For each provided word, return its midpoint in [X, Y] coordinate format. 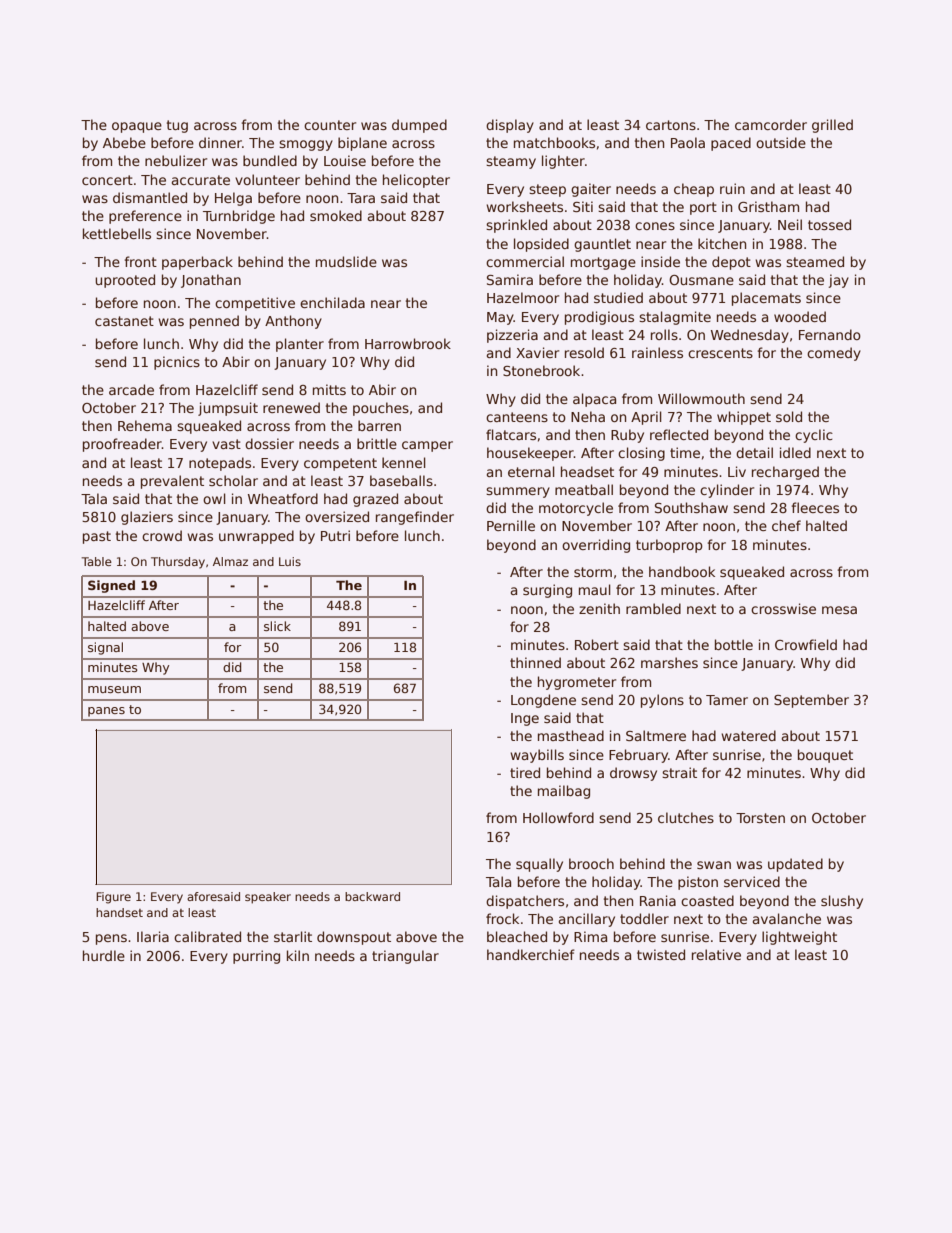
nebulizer [176, 160]
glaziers [147, 518]
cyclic [814, 436]
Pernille [511, 525]
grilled [832, 126]
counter [330, 125]
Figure [113, 898]
